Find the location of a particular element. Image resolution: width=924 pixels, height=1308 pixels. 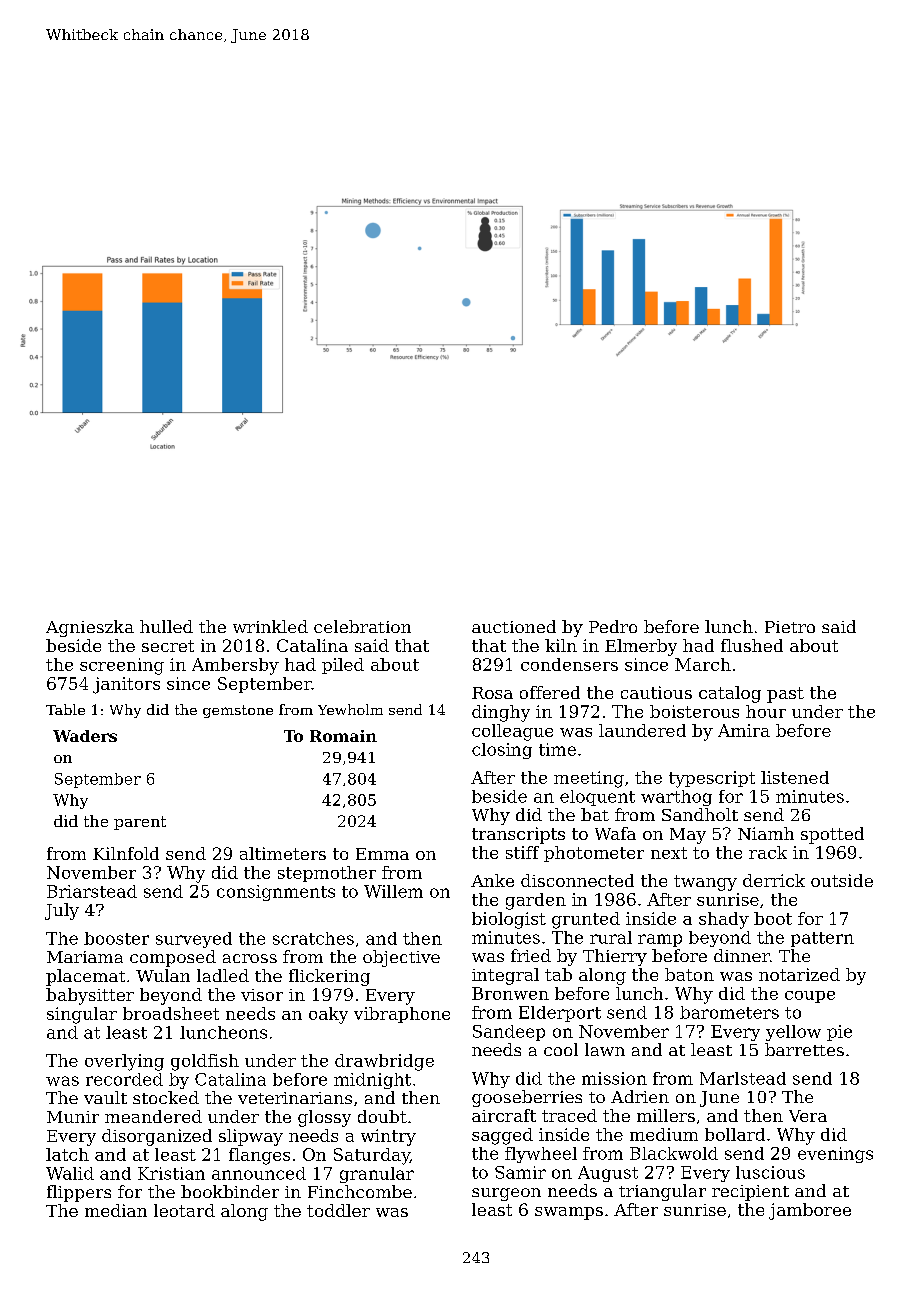

Romain is located at coordinates (343, 736).
